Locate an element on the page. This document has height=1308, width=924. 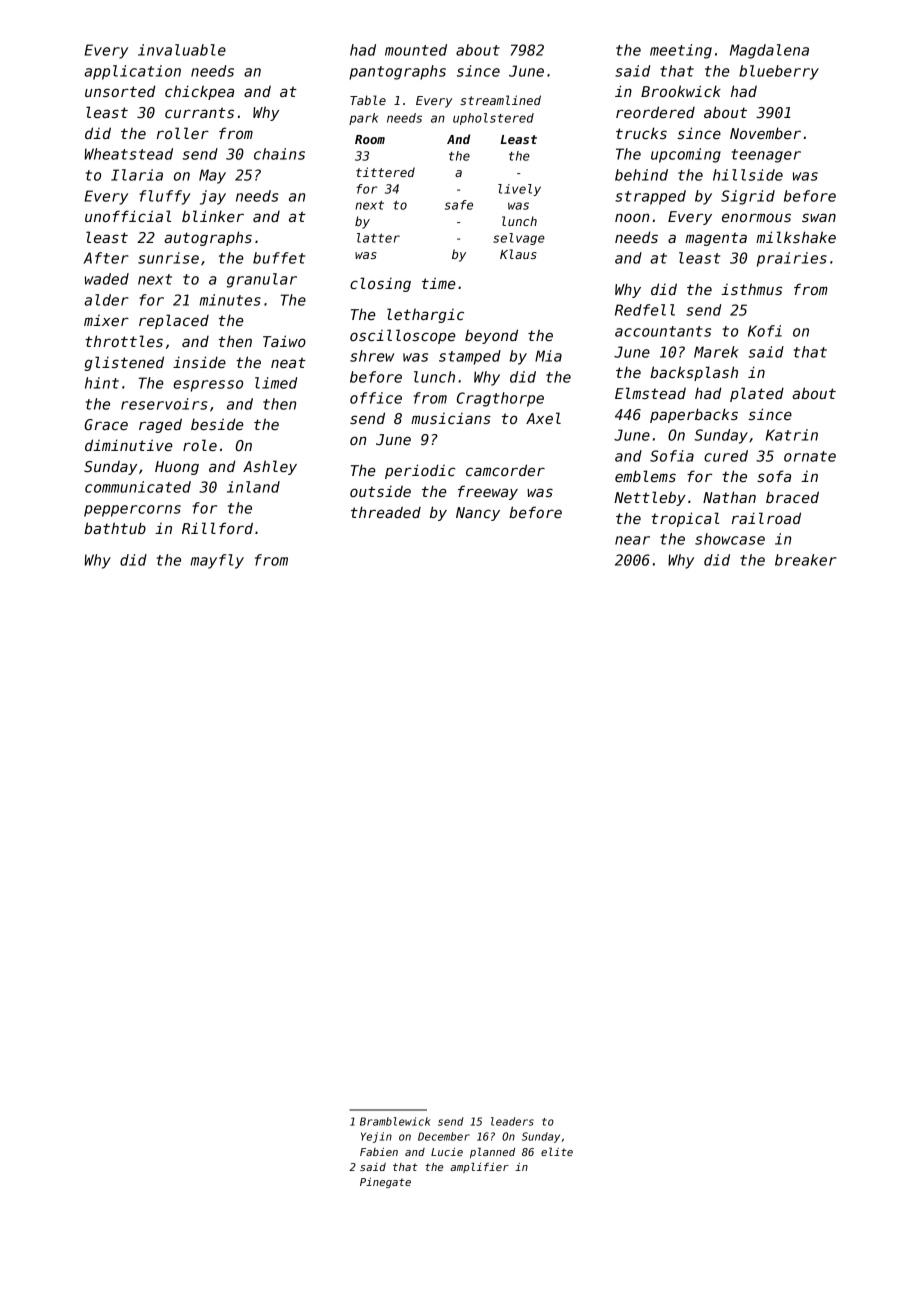
amplifier is located at coordinates (479, 1167).
